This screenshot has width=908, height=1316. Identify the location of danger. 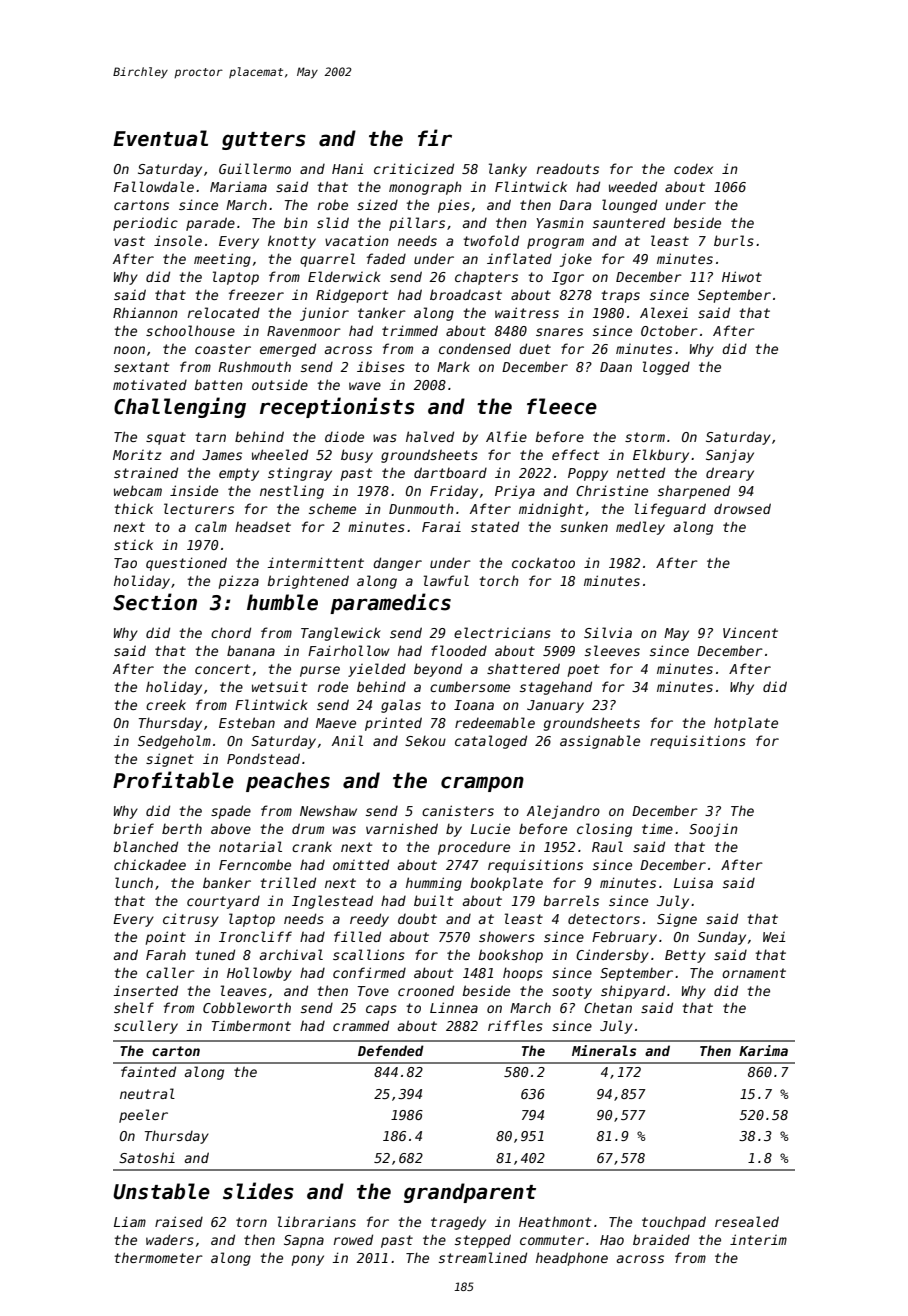
(397, 564).
